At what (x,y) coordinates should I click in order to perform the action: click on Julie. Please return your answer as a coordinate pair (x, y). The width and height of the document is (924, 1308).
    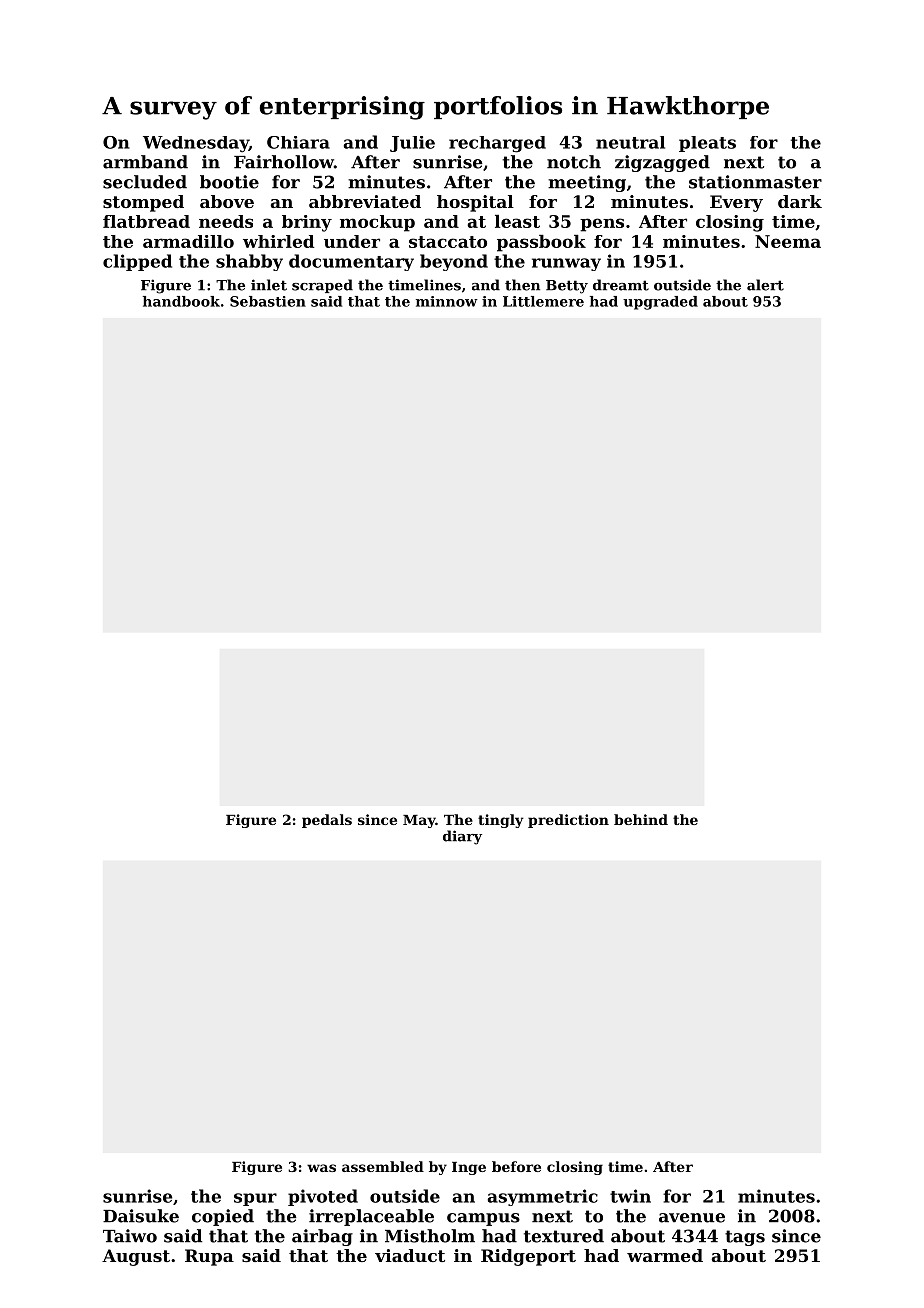
    Looking at the image, I should click on (412, 144).
